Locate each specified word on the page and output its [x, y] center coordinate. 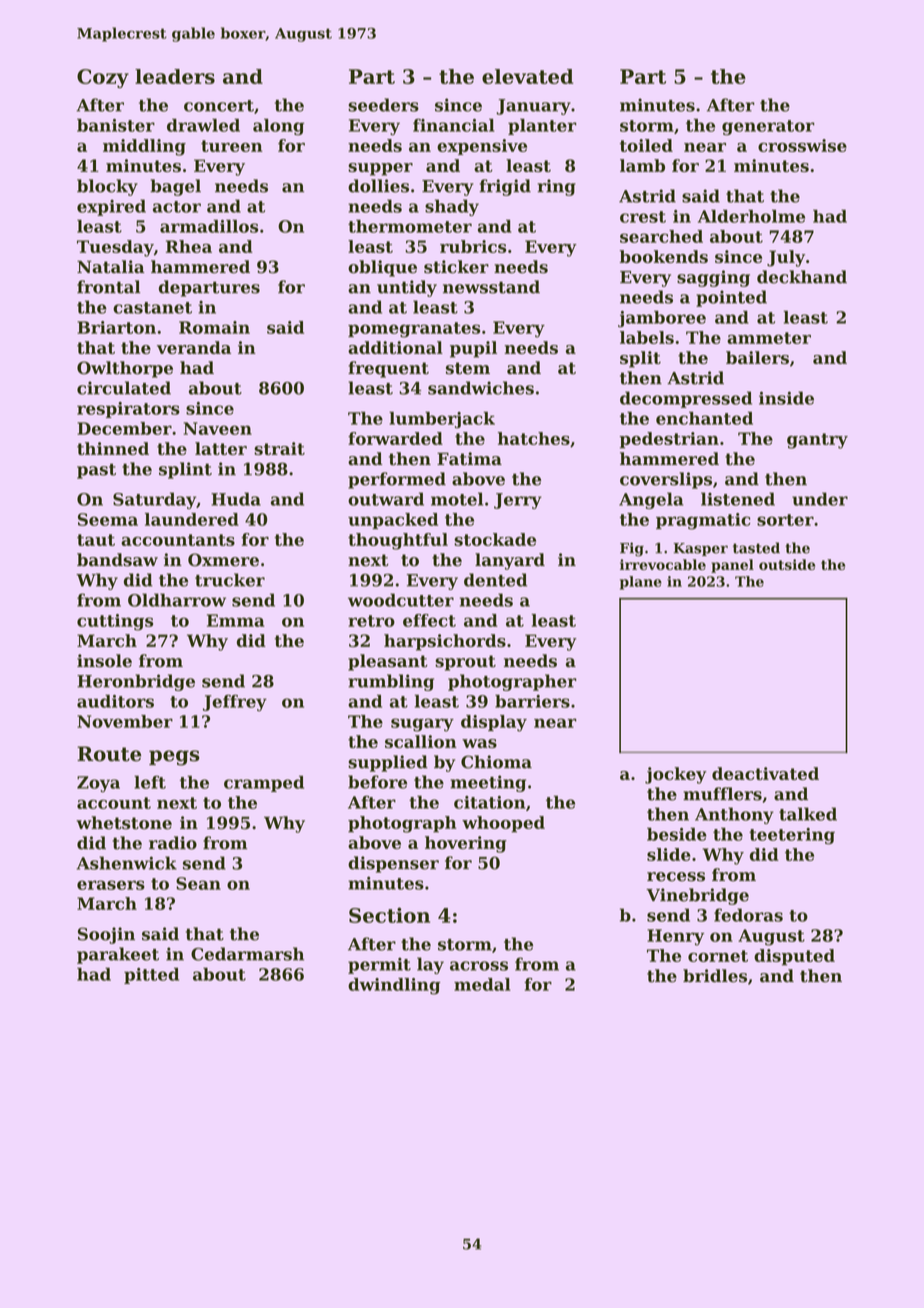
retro [371, 621]
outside [787, 564]
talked [808, 814]
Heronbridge [136, 682]
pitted [151, 975]
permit [379, 965]
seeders [383, 105]
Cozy [103, 78]
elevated [527, 76]
